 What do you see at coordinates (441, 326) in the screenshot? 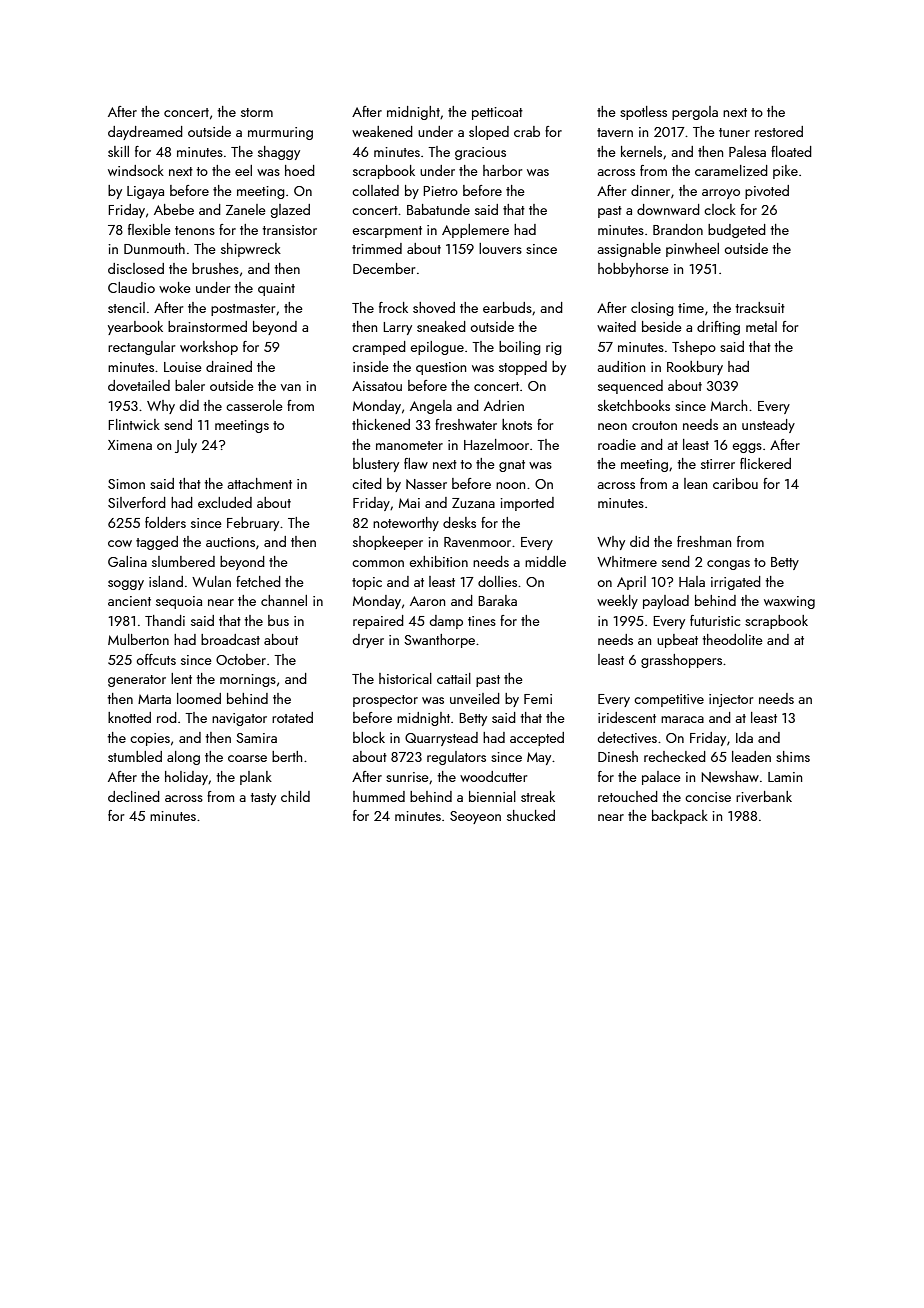
I see `sneaked` at bounding box center [441, 326].
